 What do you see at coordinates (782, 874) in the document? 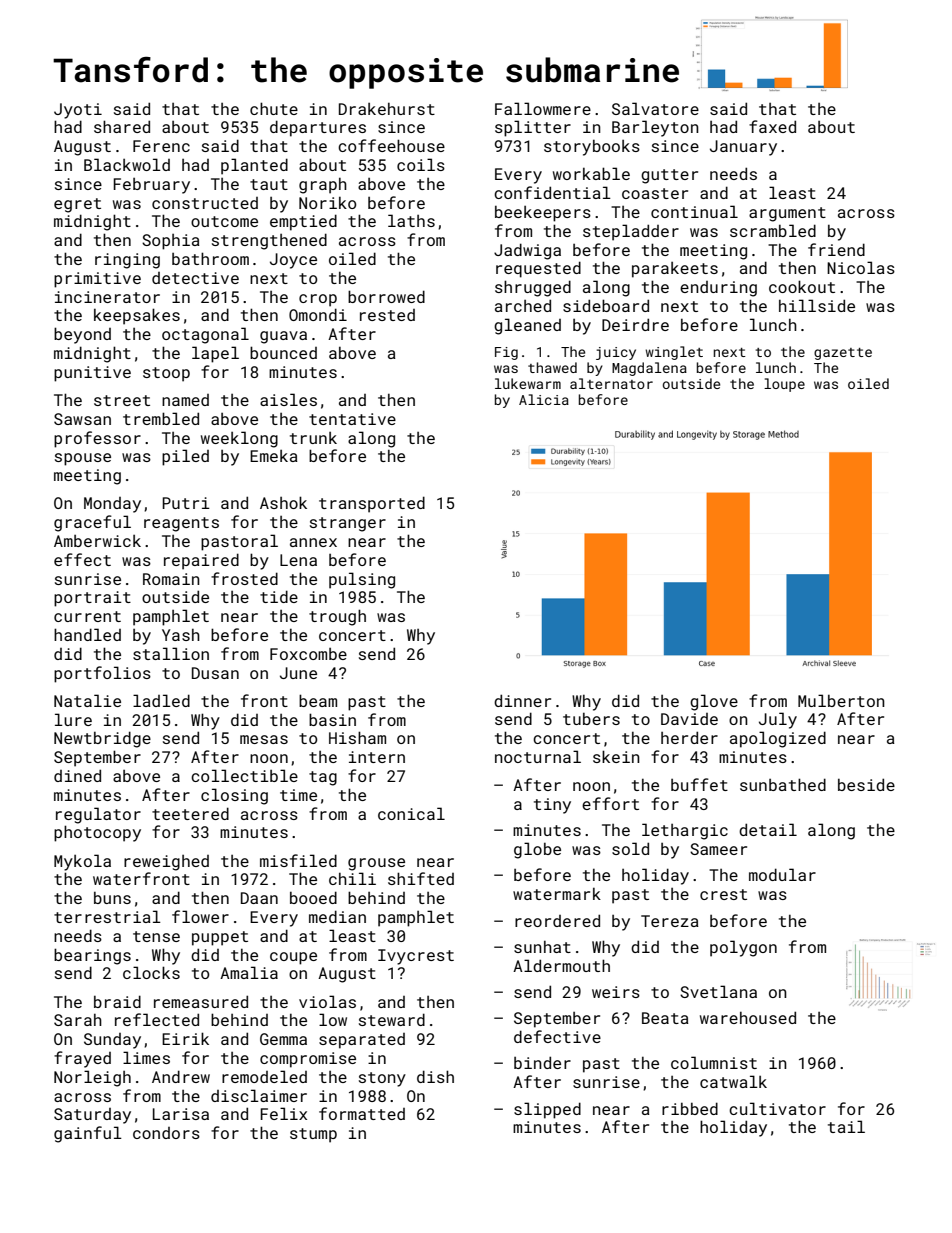
I see `modular` at bounding box center [782, 874].
